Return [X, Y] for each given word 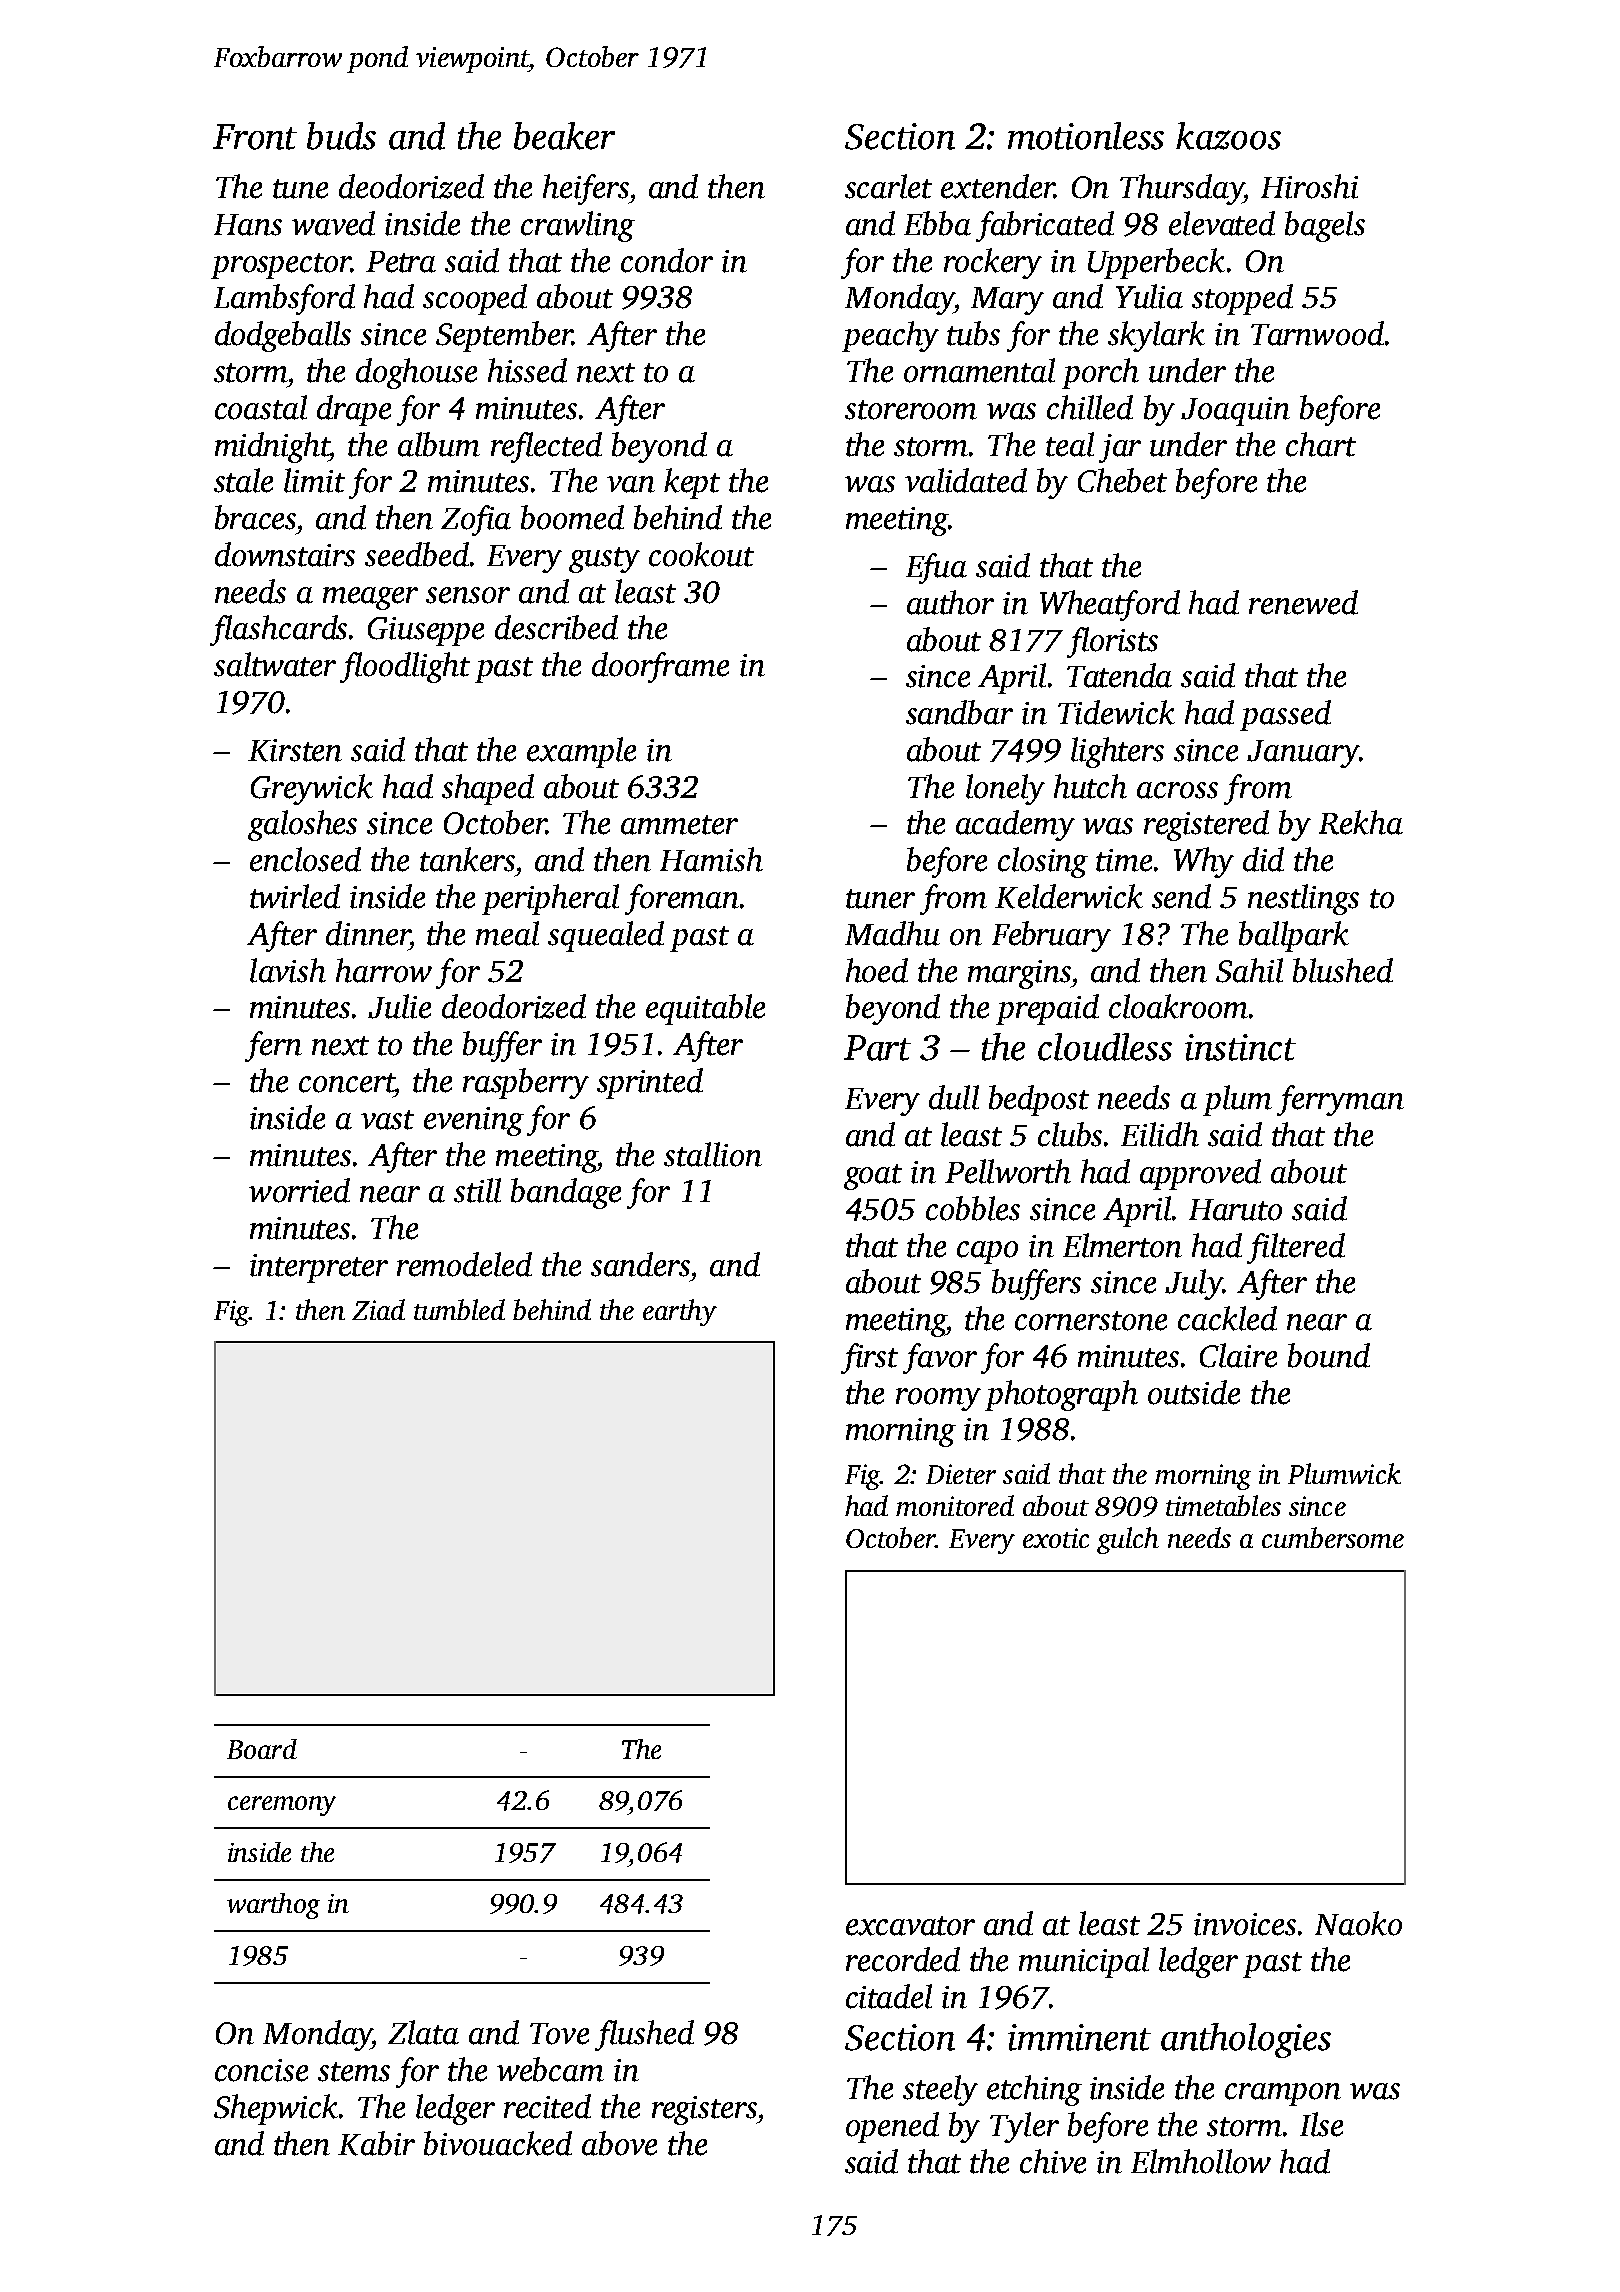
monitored [955, 1505]
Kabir [376, 2143]
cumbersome [1333, 1537]
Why [1204, 862]
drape [354, 410]
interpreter [319, 1268]
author [950, 602]
